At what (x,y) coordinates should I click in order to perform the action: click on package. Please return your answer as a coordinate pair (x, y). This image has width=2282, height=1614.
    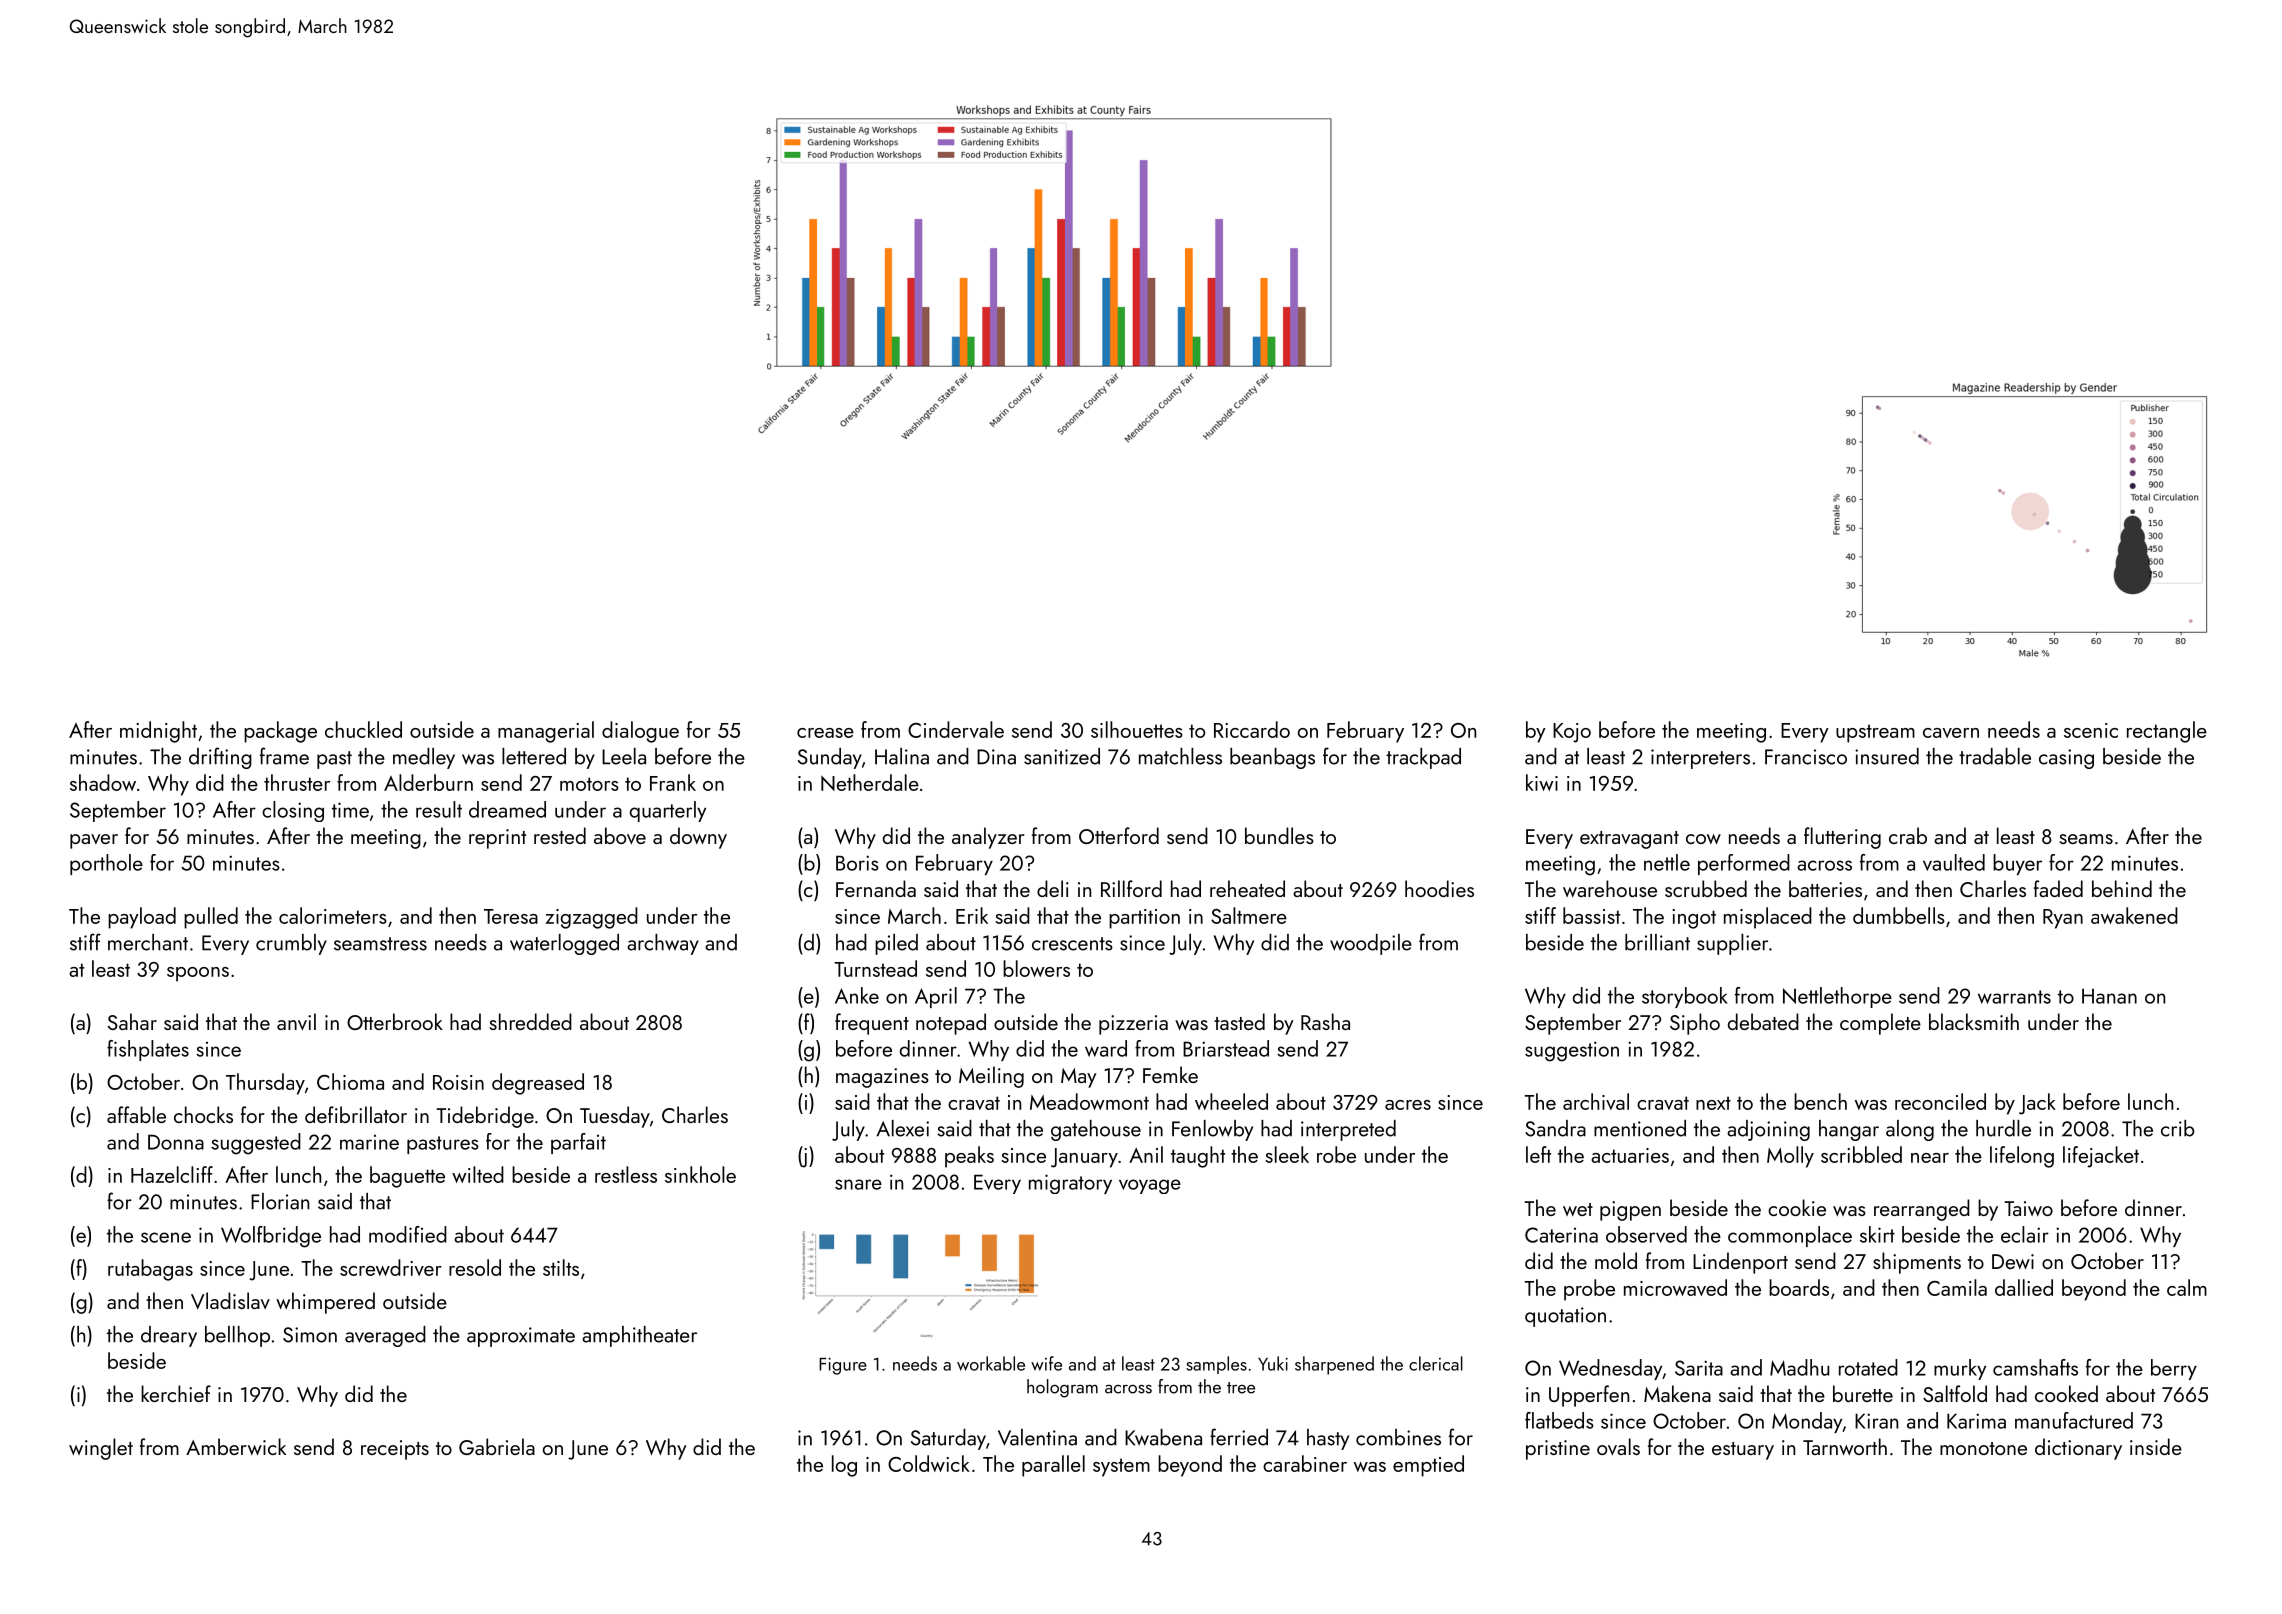
    Looking at the image, I should click on (280, 732).
